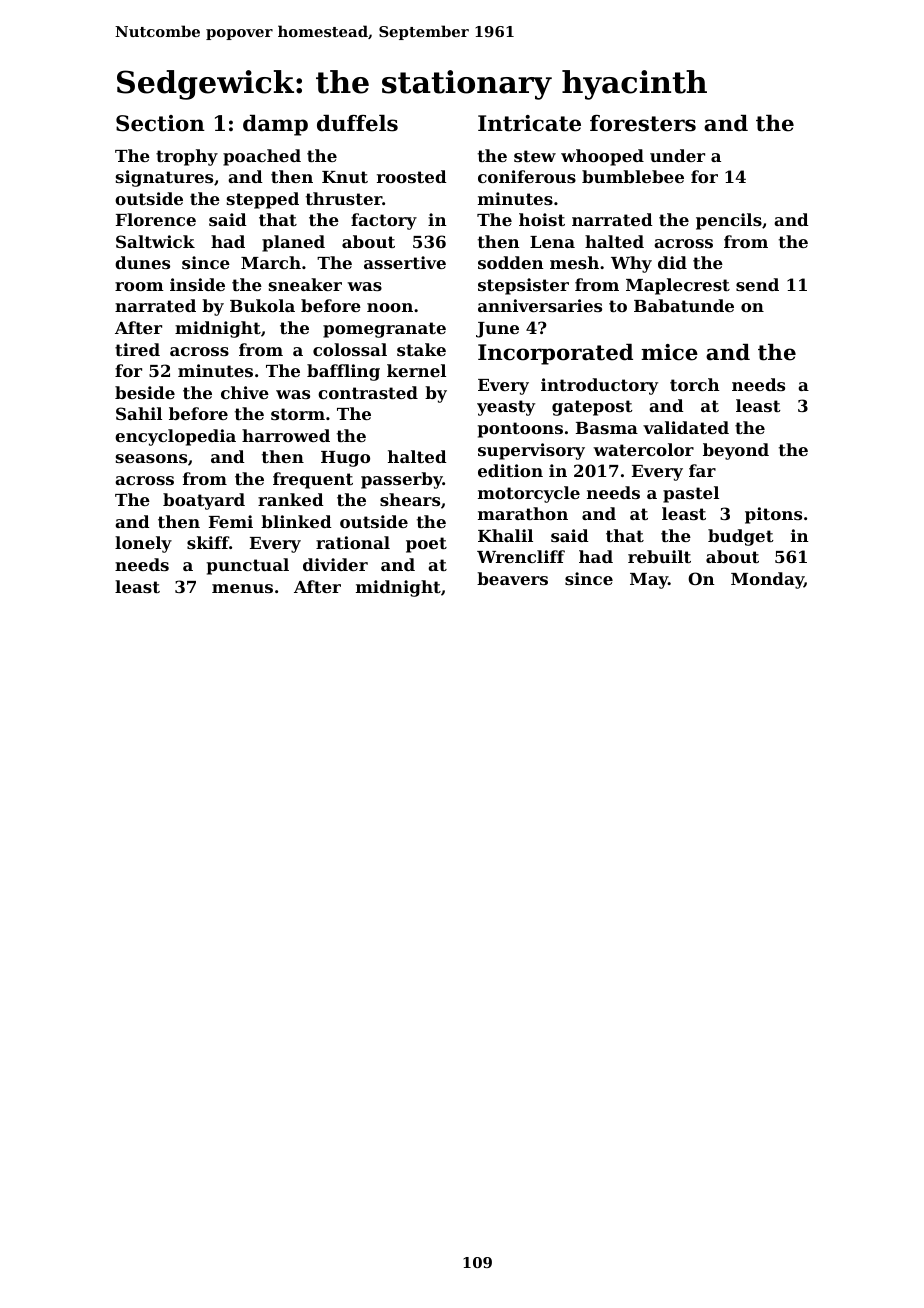  I want to click on hoist, so click(542, 219).
